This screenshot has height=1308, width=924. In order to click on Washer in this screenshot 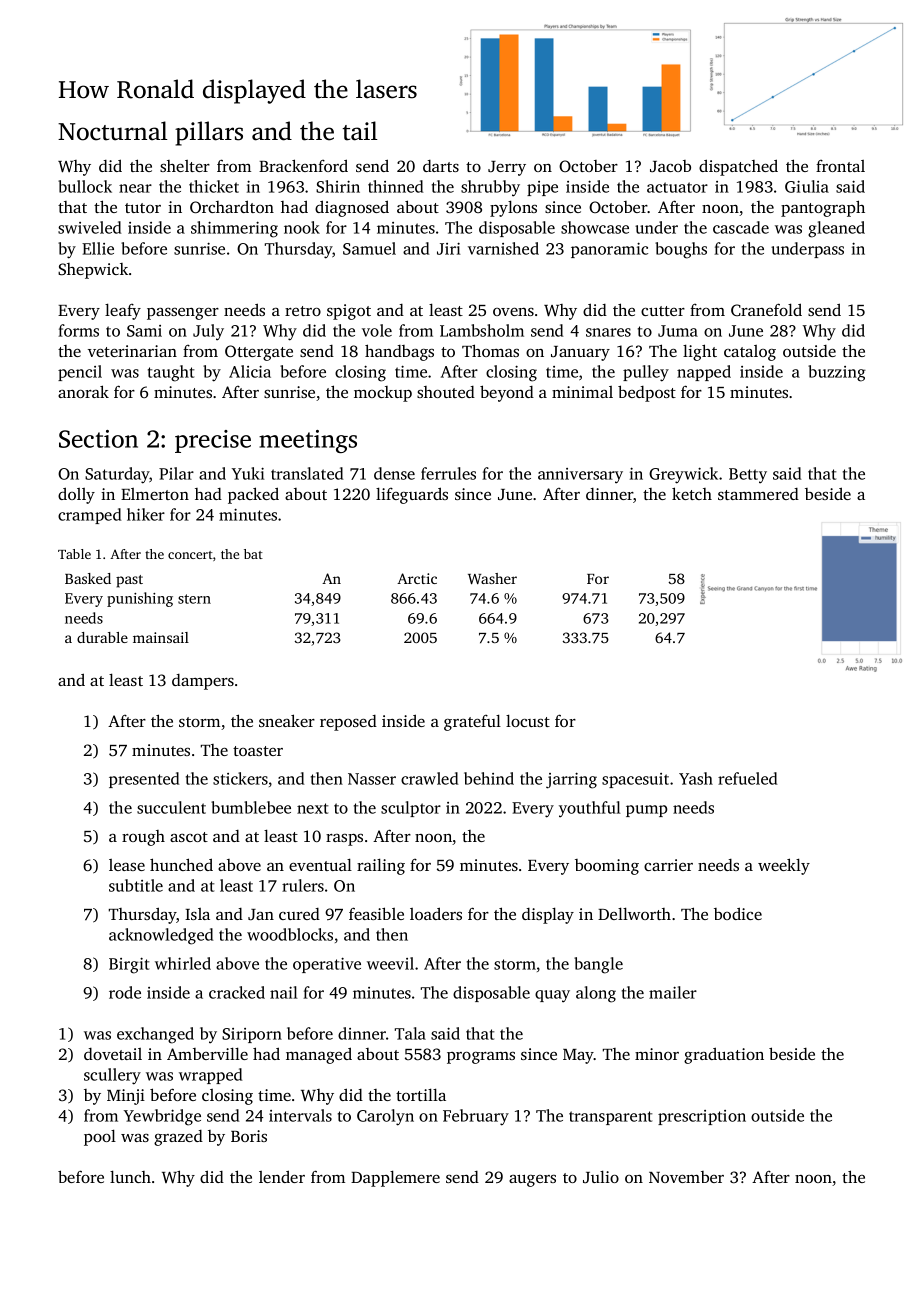, I will do `click(492, 578)`.
